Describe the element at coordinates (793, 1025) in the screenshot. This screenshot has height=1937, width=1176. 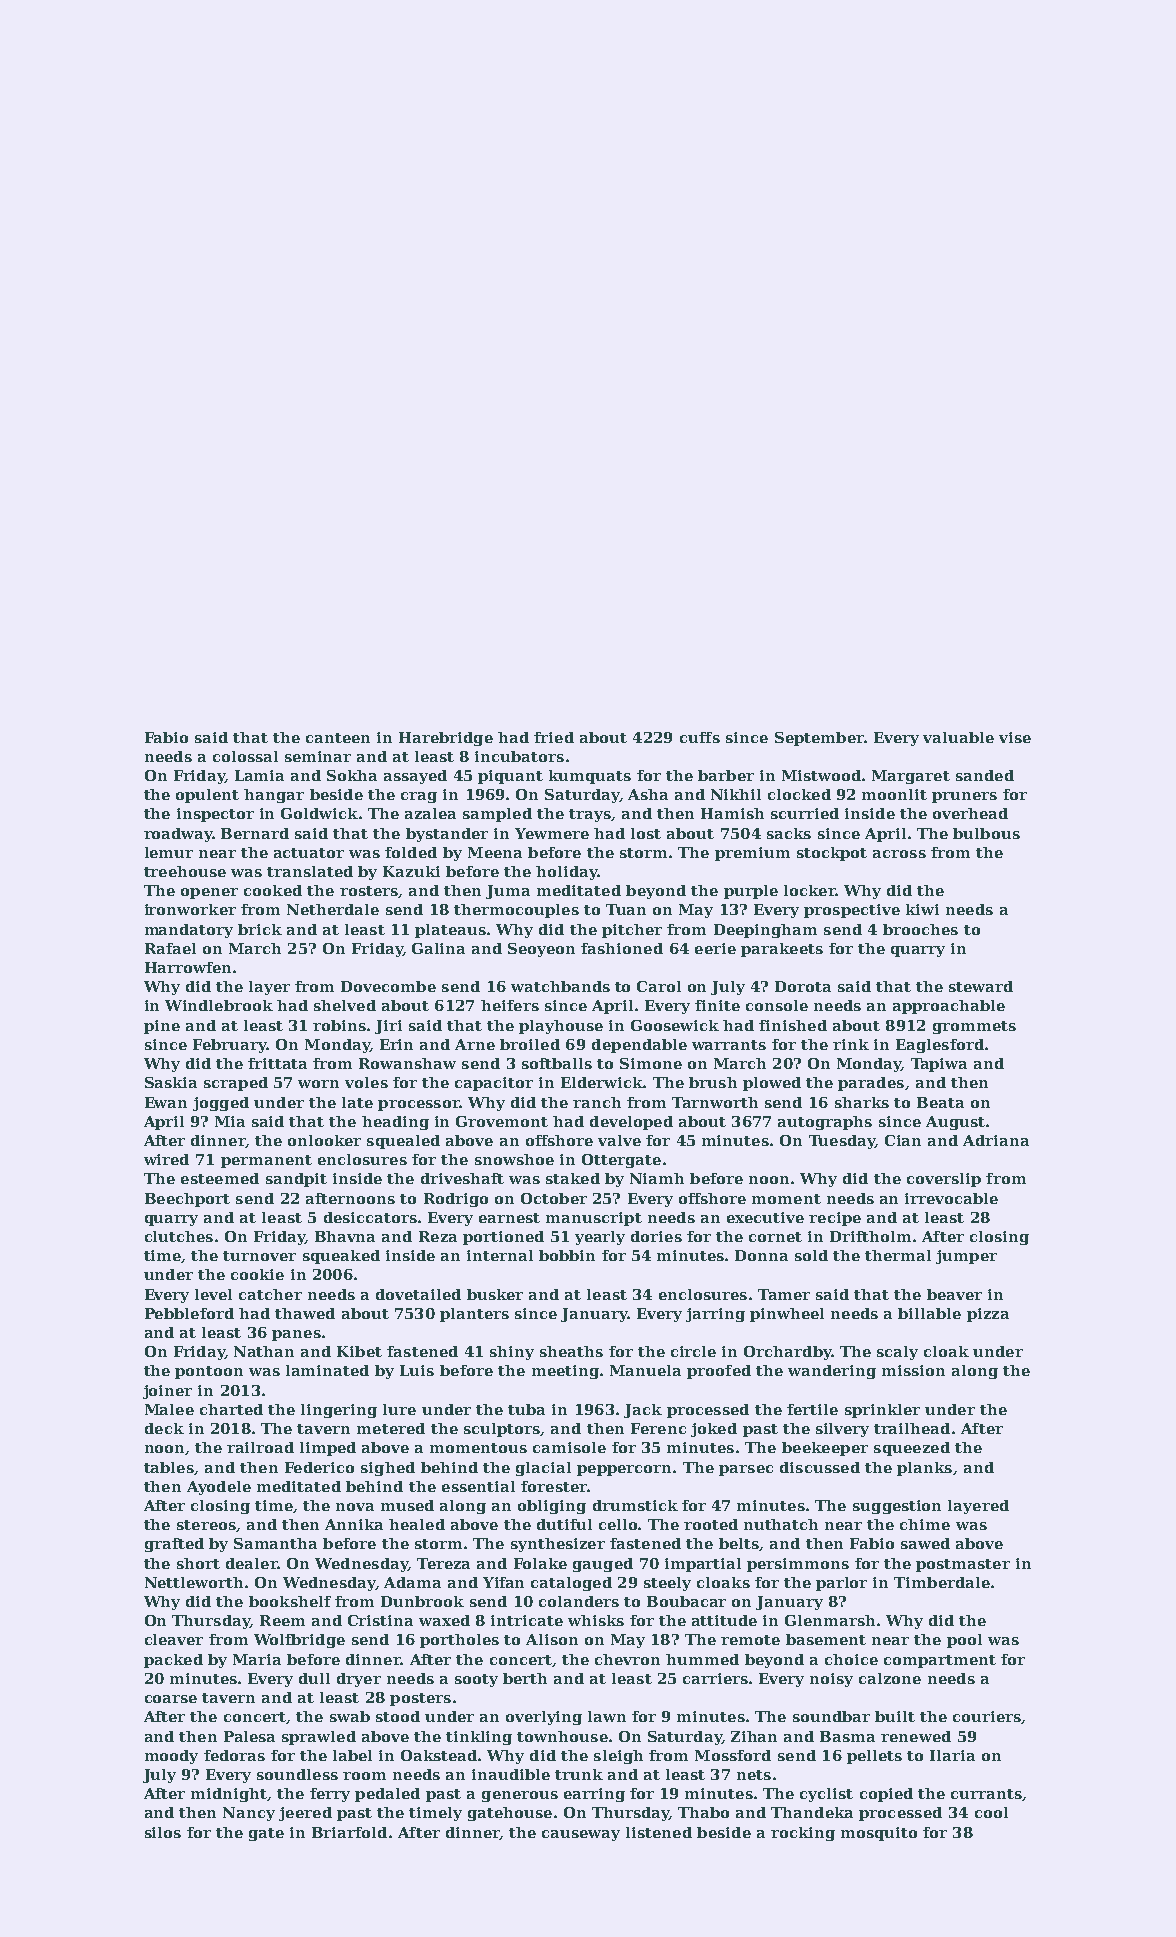
I see `finished` at that location.
